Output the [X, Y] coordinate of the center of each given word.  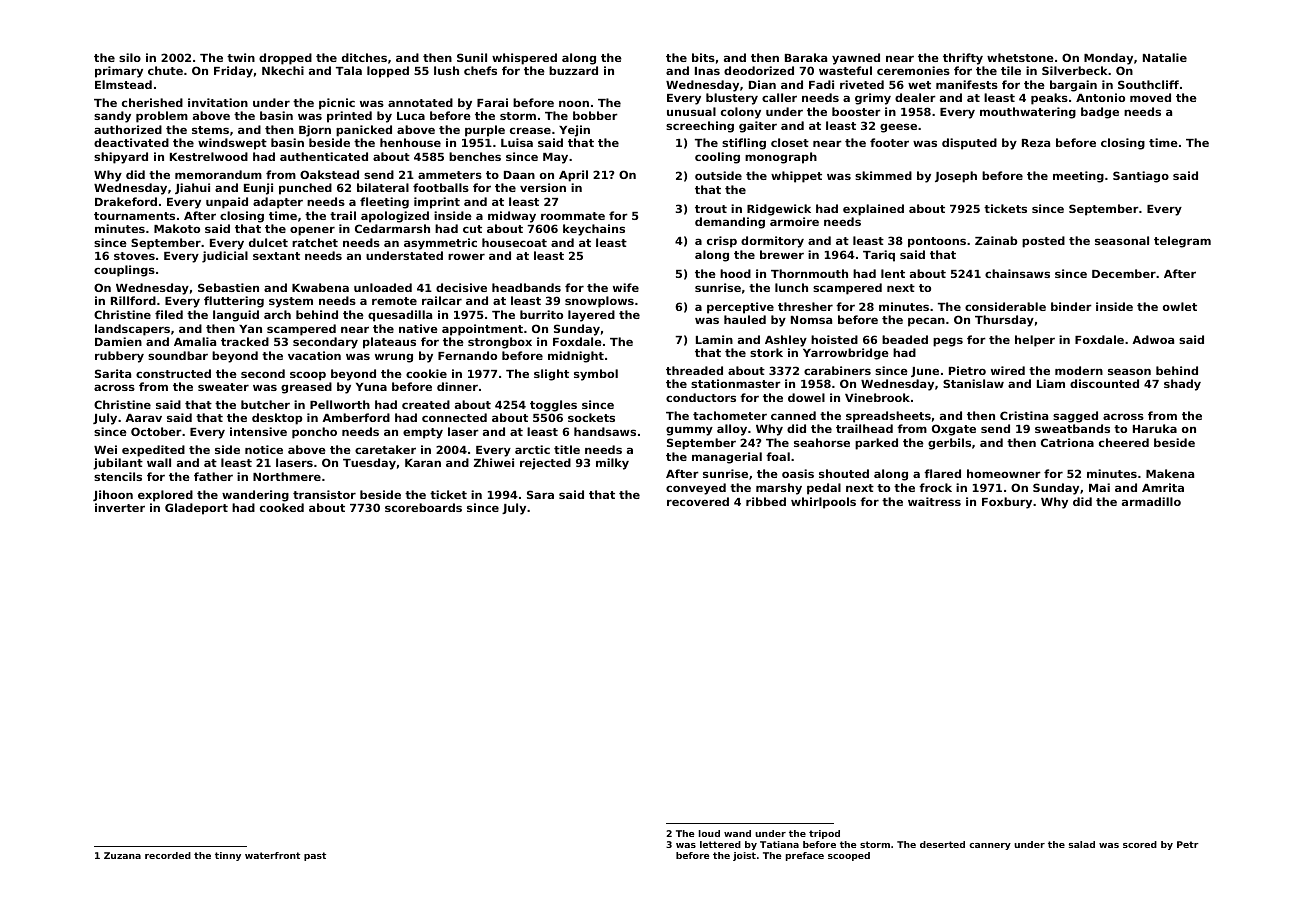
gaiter [758, 127]
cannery [990, 846]
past [315, 856]
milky [612, 464]
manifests [967, 84]
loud [709, 833]
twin [241, 57]
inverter [120, 507]
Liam [1051, 383]
